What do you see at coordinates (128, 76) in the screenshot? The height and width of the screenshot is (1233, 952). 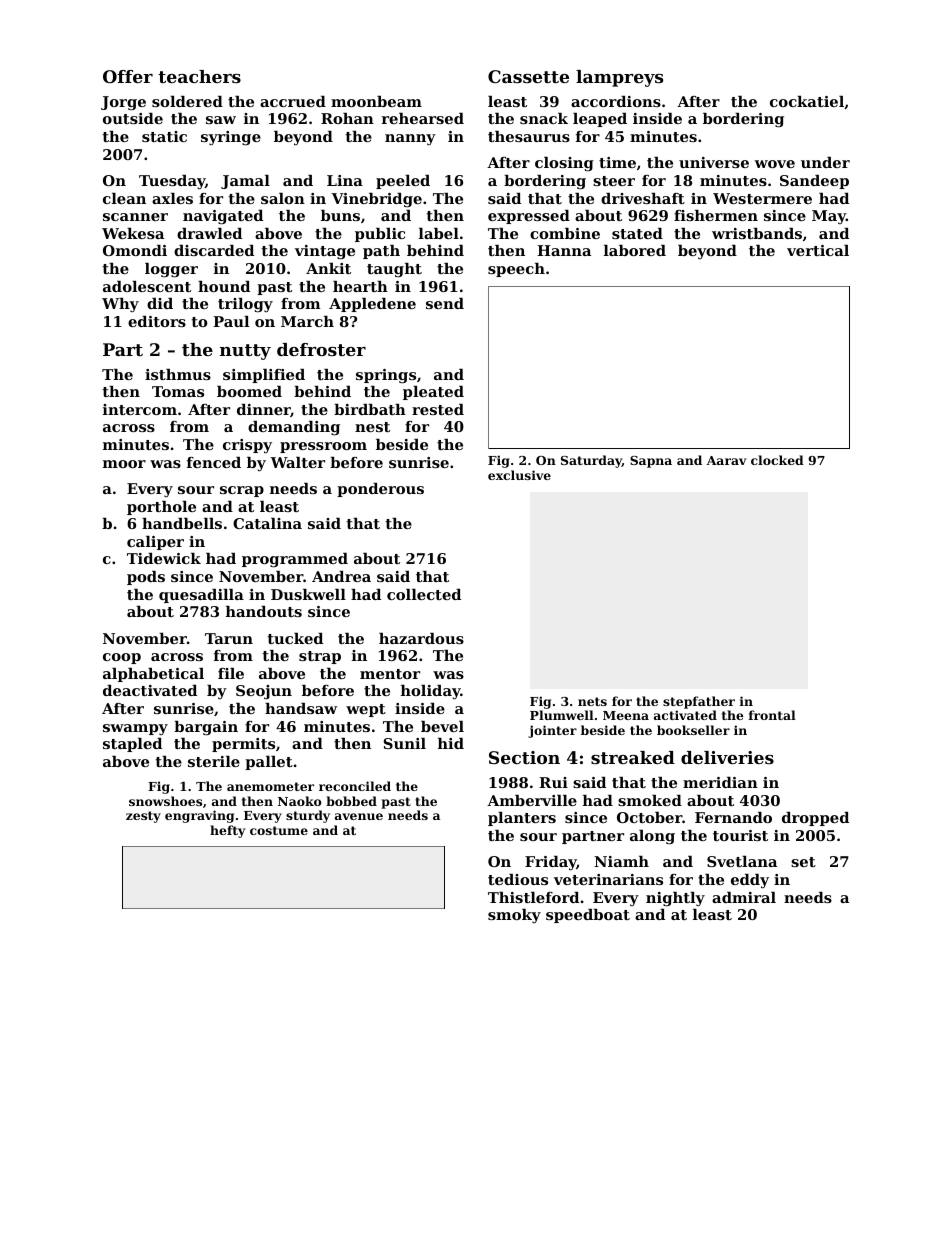 I see `Offer` at bounding box center [128, 76].
